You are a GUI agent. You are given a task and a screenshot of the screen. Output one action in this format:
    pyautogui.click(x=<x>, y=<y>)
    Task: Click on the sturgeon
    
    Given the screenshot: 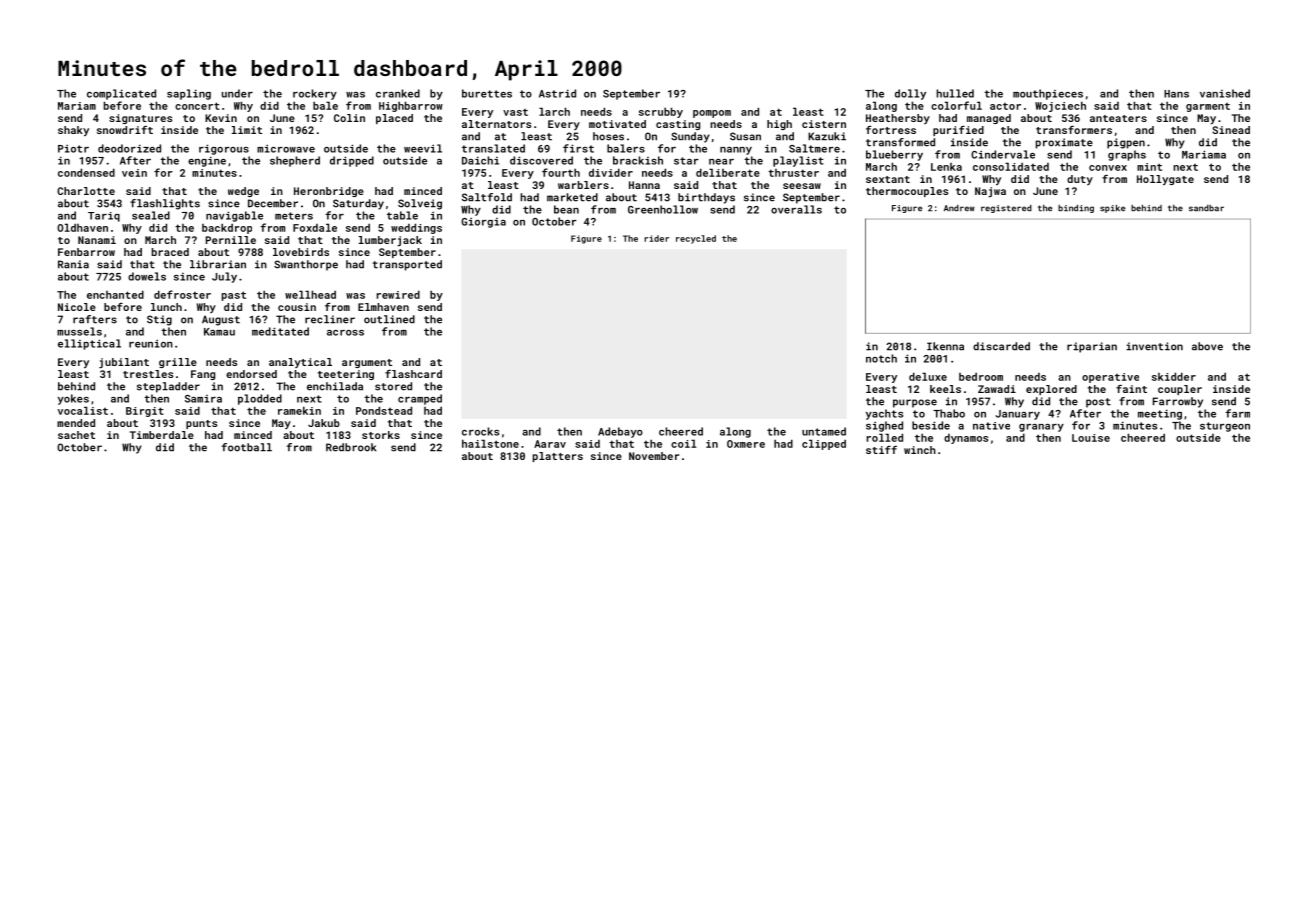 What is the action you would take?
    pyautogui.click(x=1225, y=427)
